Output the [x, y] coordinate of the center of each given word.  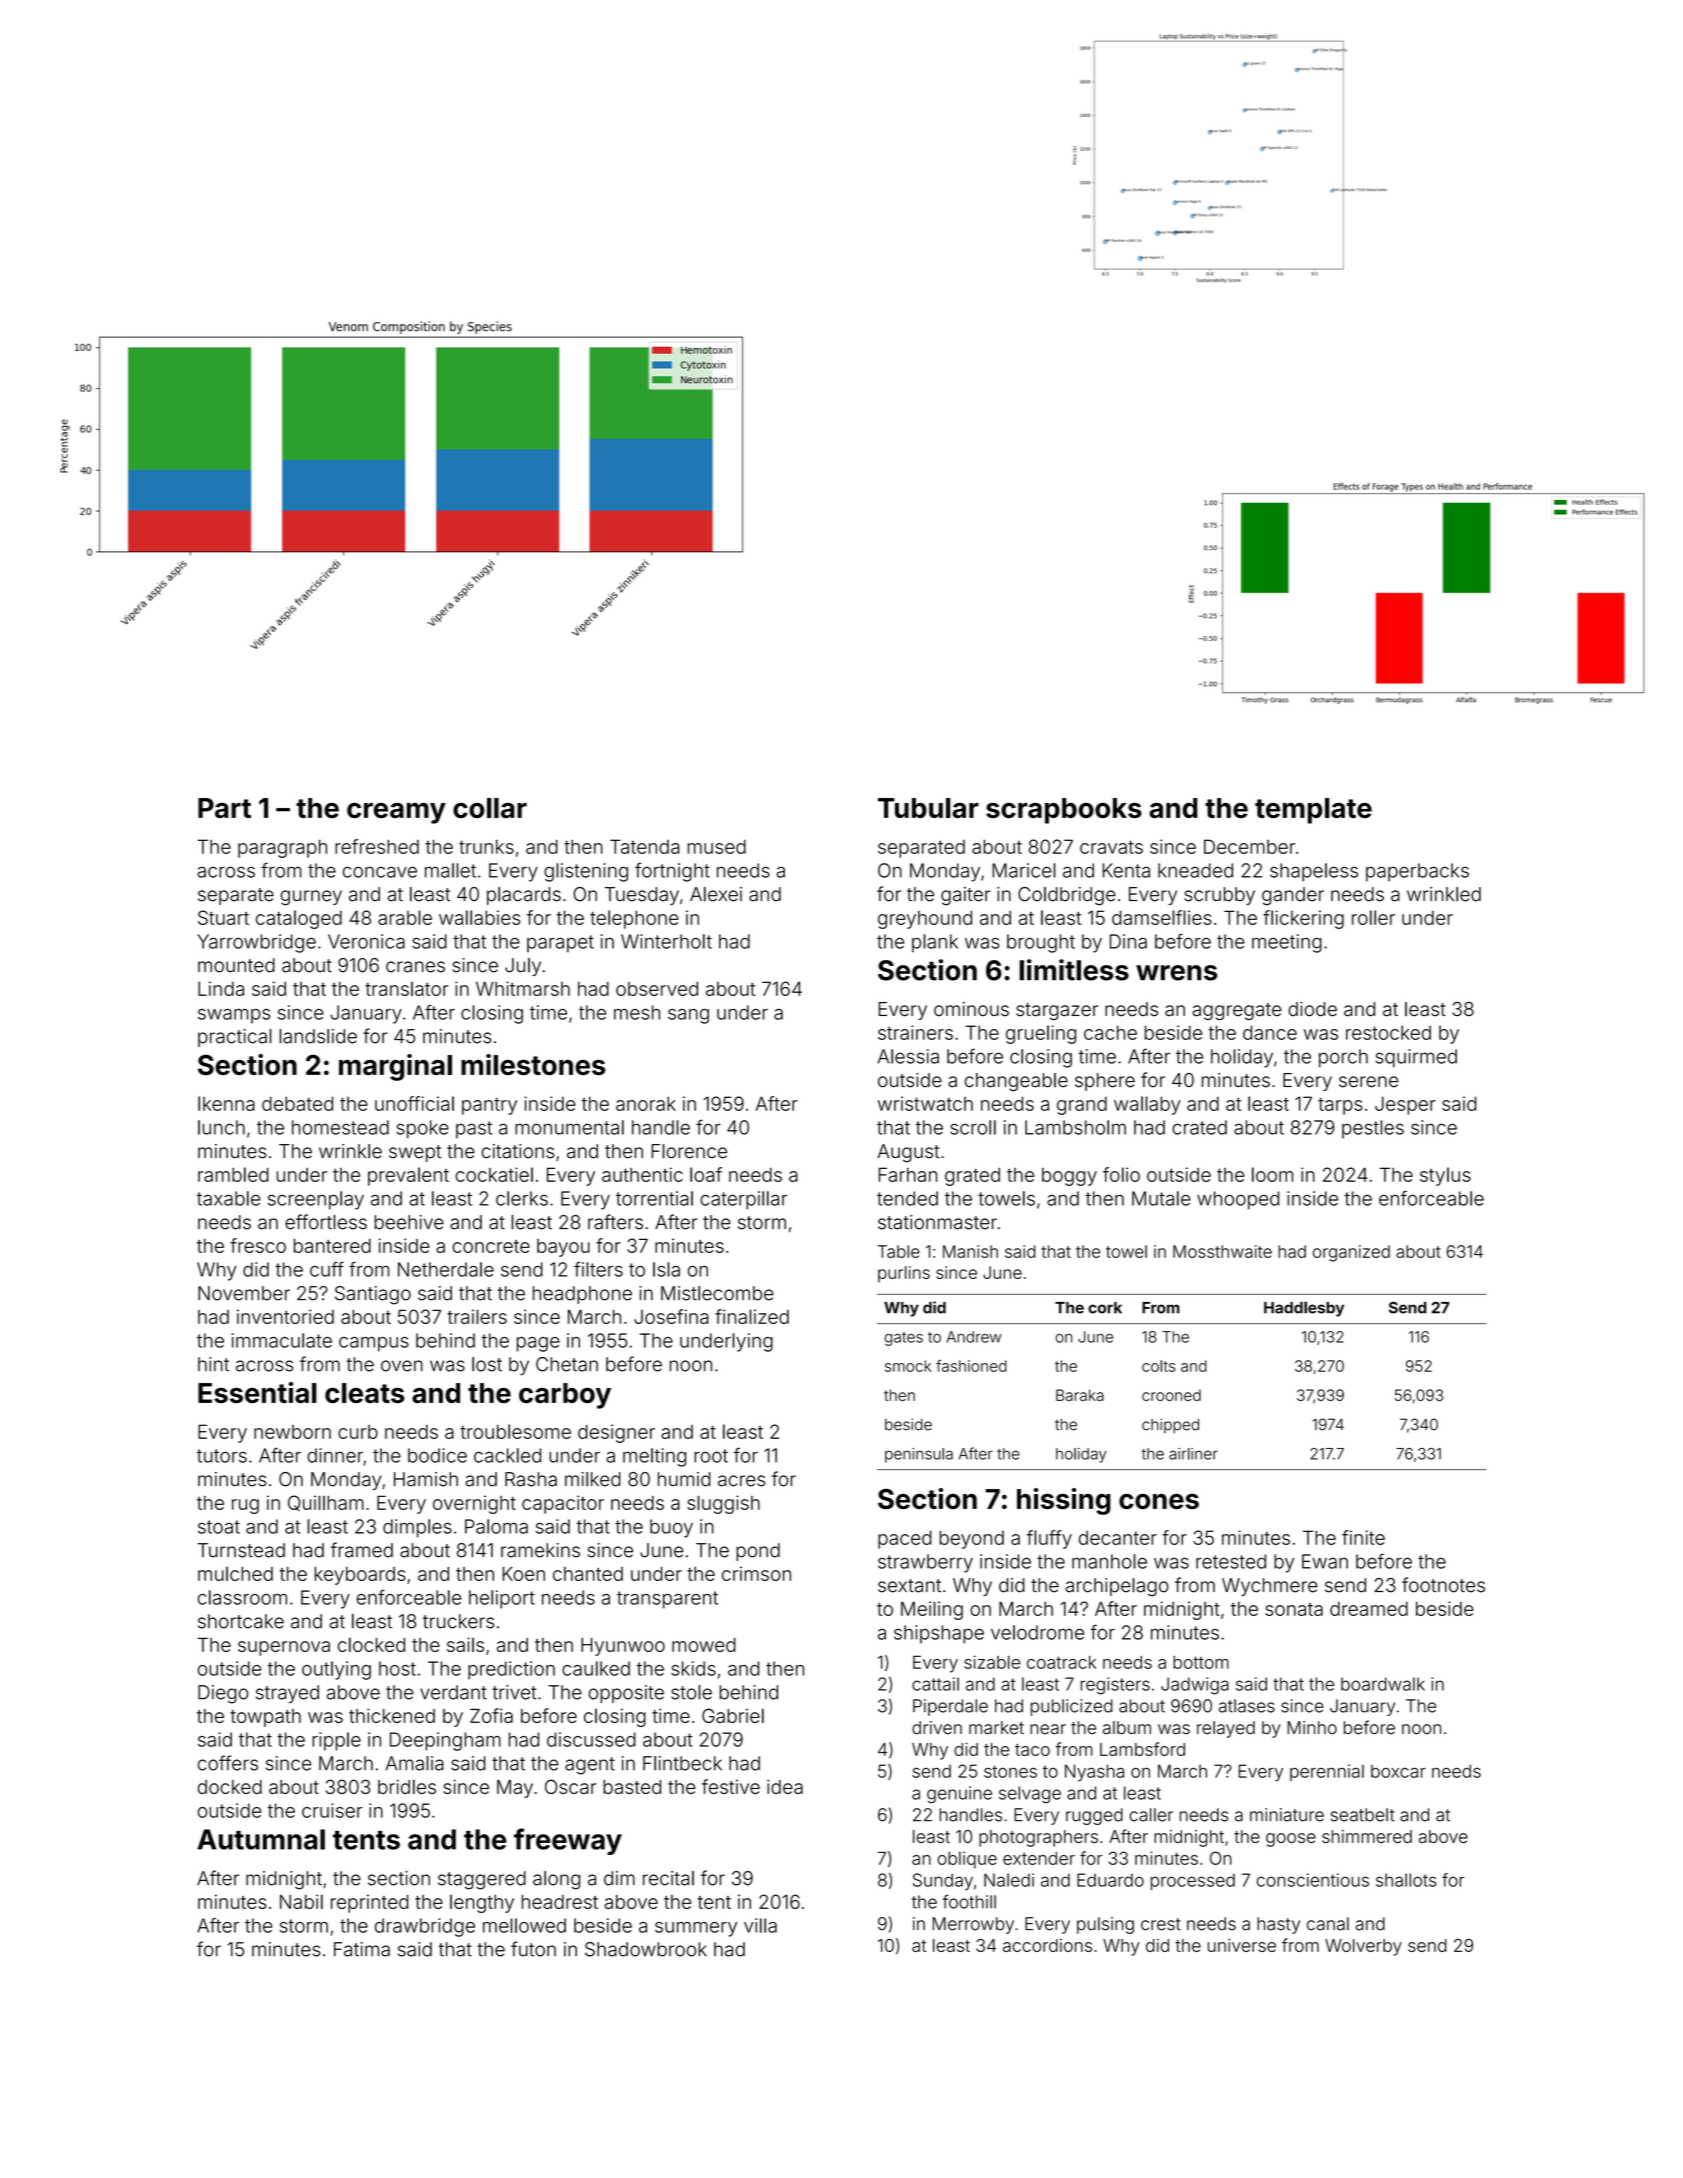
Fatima [362, 1949]
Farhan [908, 1174]
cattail [935, 1684]
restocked [1388, 1032]
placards [524, 896]
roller [1373, 917]
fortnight [672, 872]
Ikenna [226, 1103]
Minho [1312, 1728]
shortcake [241, 1621]
